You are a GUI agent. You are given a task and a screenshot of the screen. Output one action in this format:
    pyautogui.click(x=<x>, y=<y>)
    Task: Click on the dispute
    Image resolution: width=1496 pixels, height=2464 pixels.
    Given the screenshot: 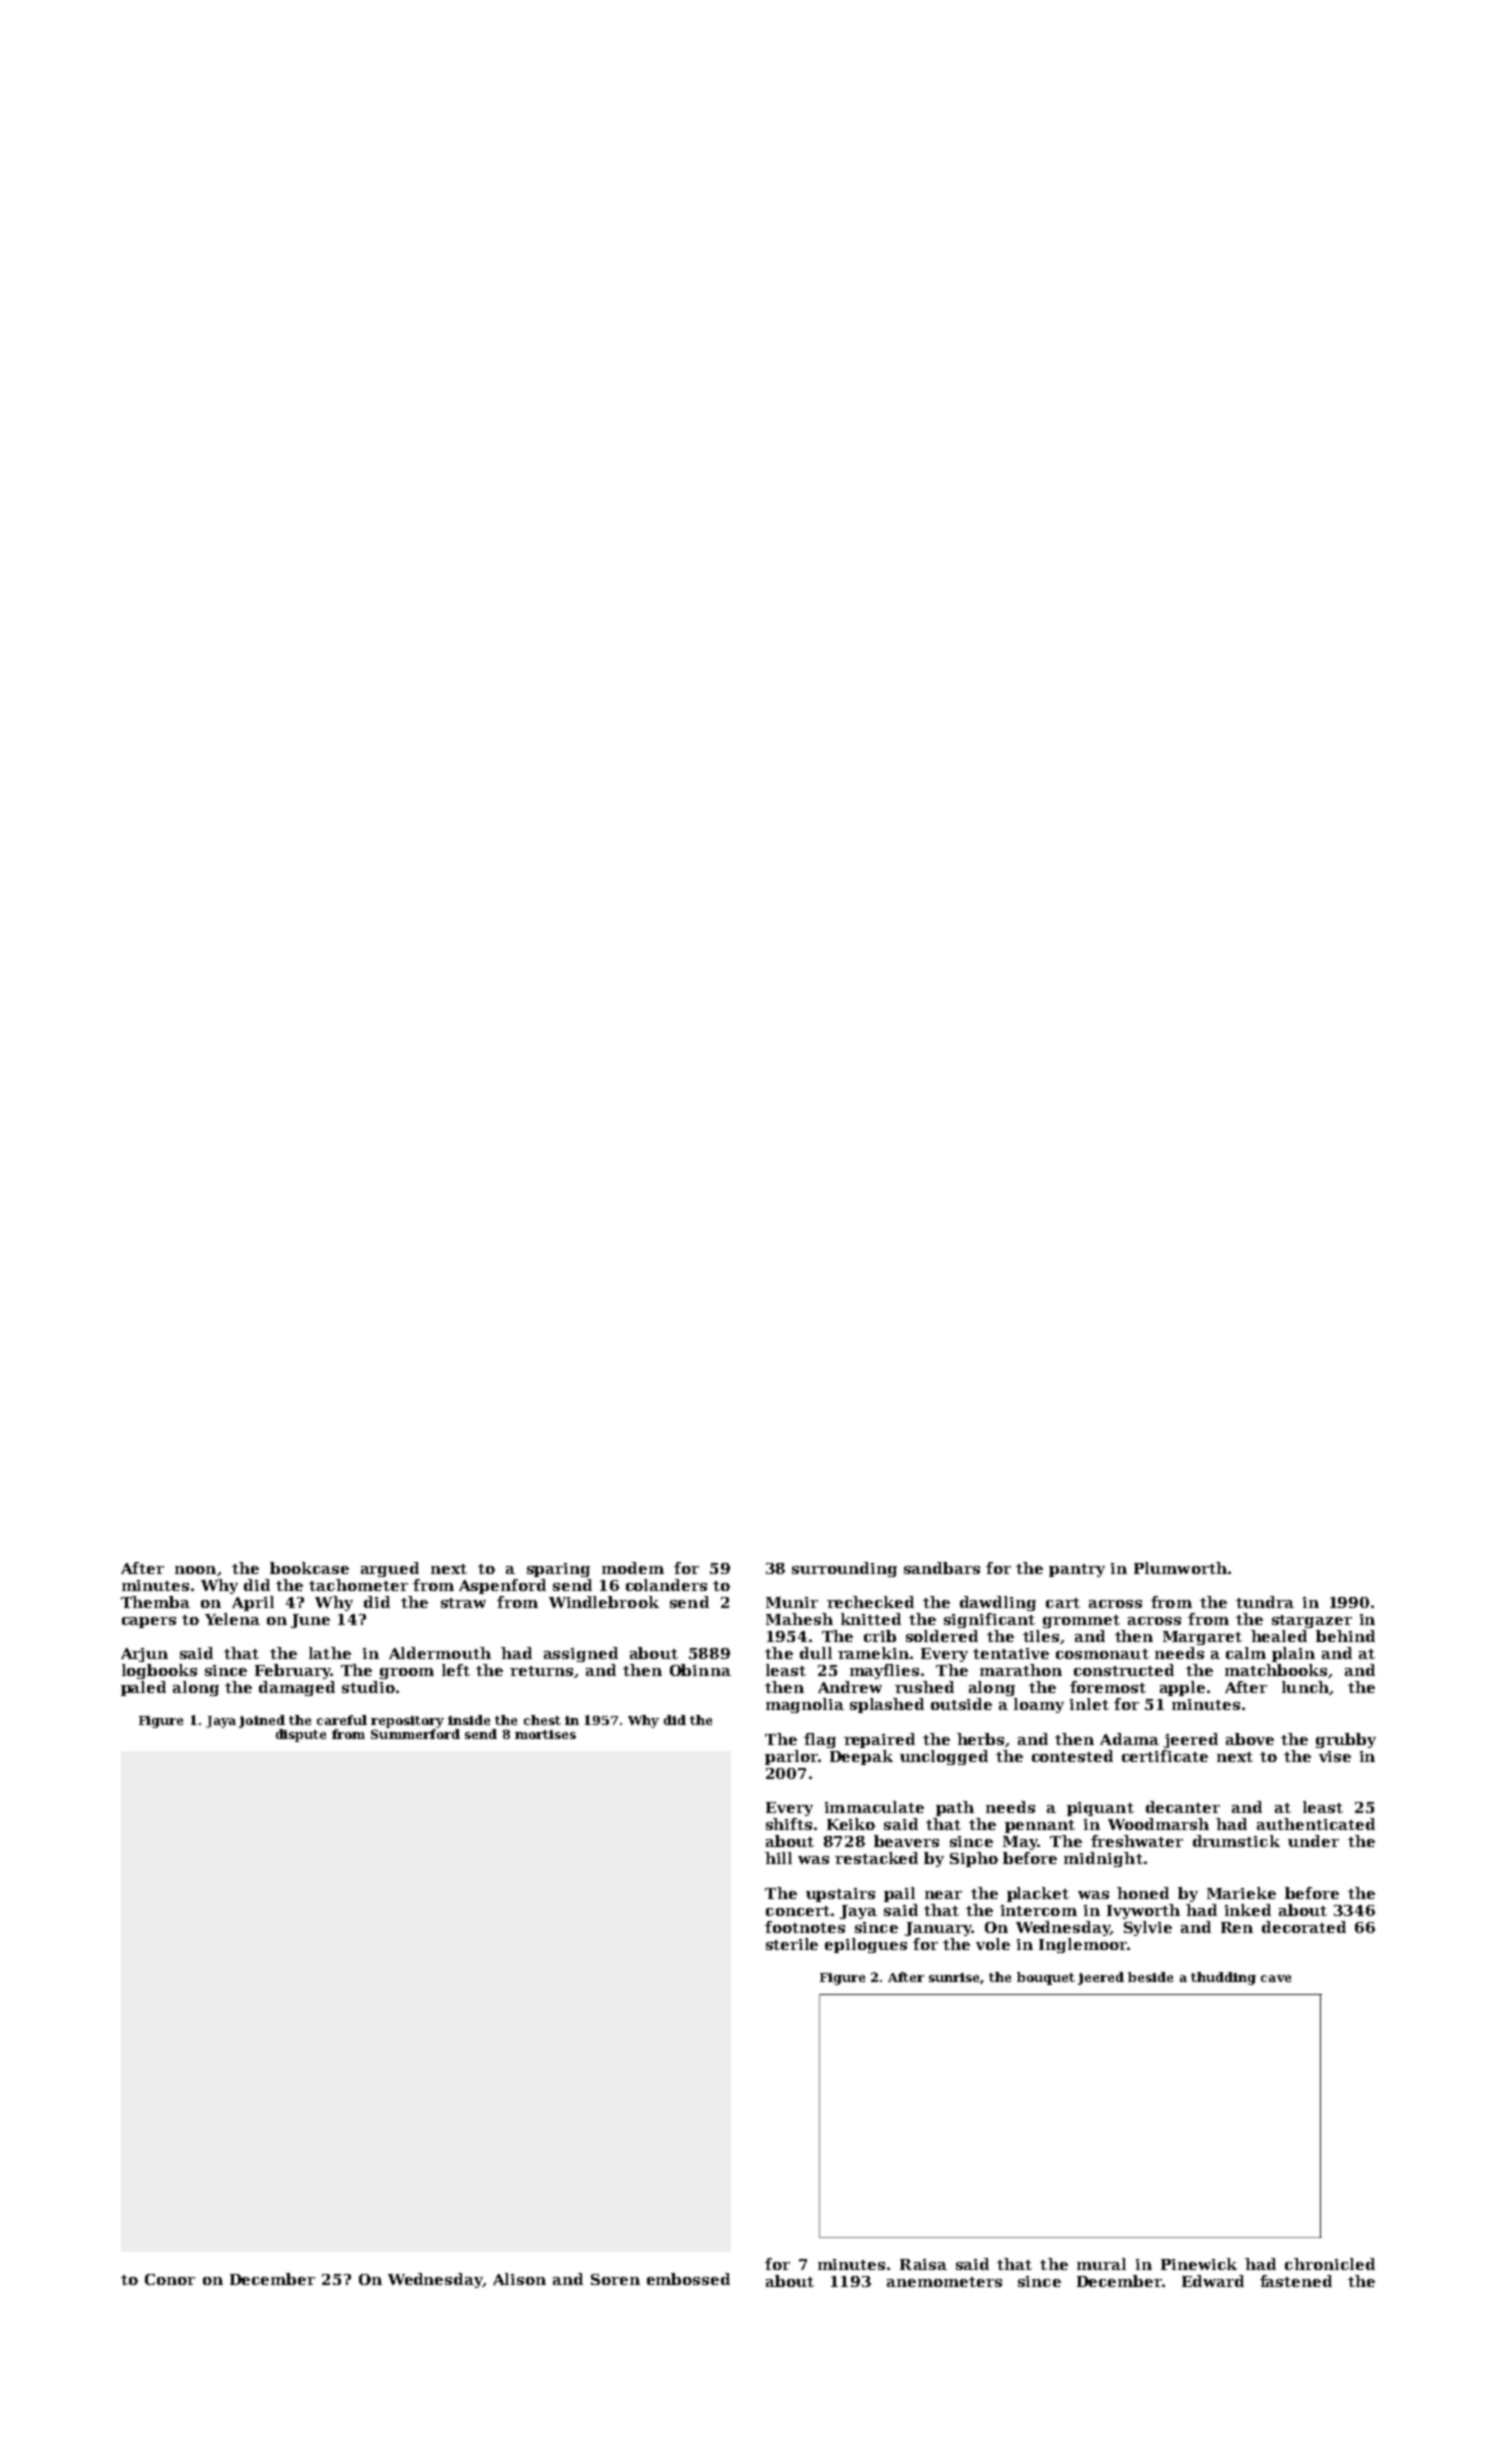 What is the action you would take?
    pyautogui.click(x=301, y=1735)
